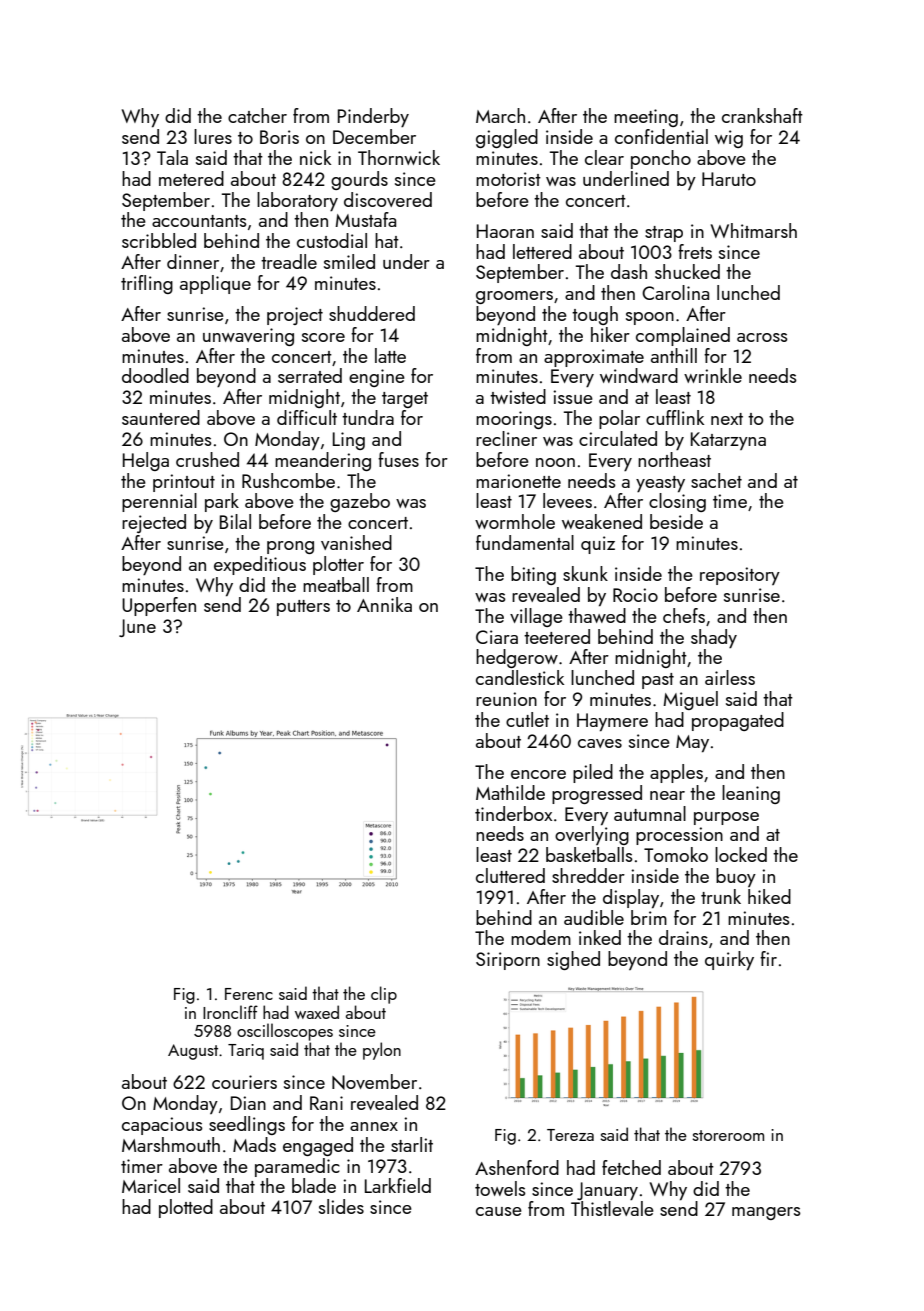 Image resolution: width=924 pixels, height=1311 pixels. What do you see at coordinates (507, 138) in the screenshot?
I see `giggled` at bounding box center [507, 138].
